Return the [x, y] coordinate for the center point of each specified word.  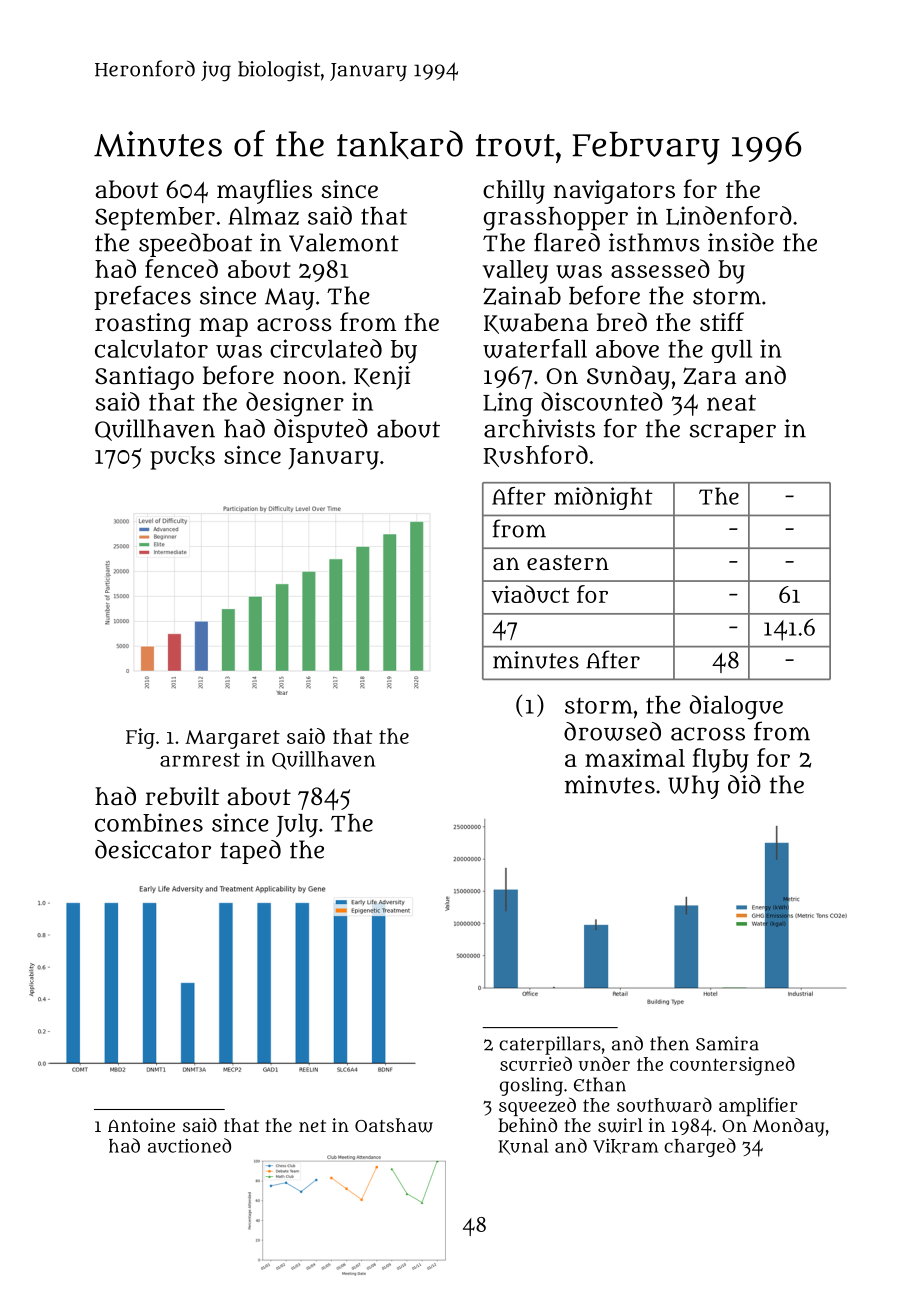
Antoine [141, 1125]
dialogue [736, 707]
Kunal [524, 1147]
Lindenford [729, 215]
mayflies [264, 191]
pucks [182, 458]
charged [700, 1147]
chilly [514, 192]
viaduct [530, 594]
